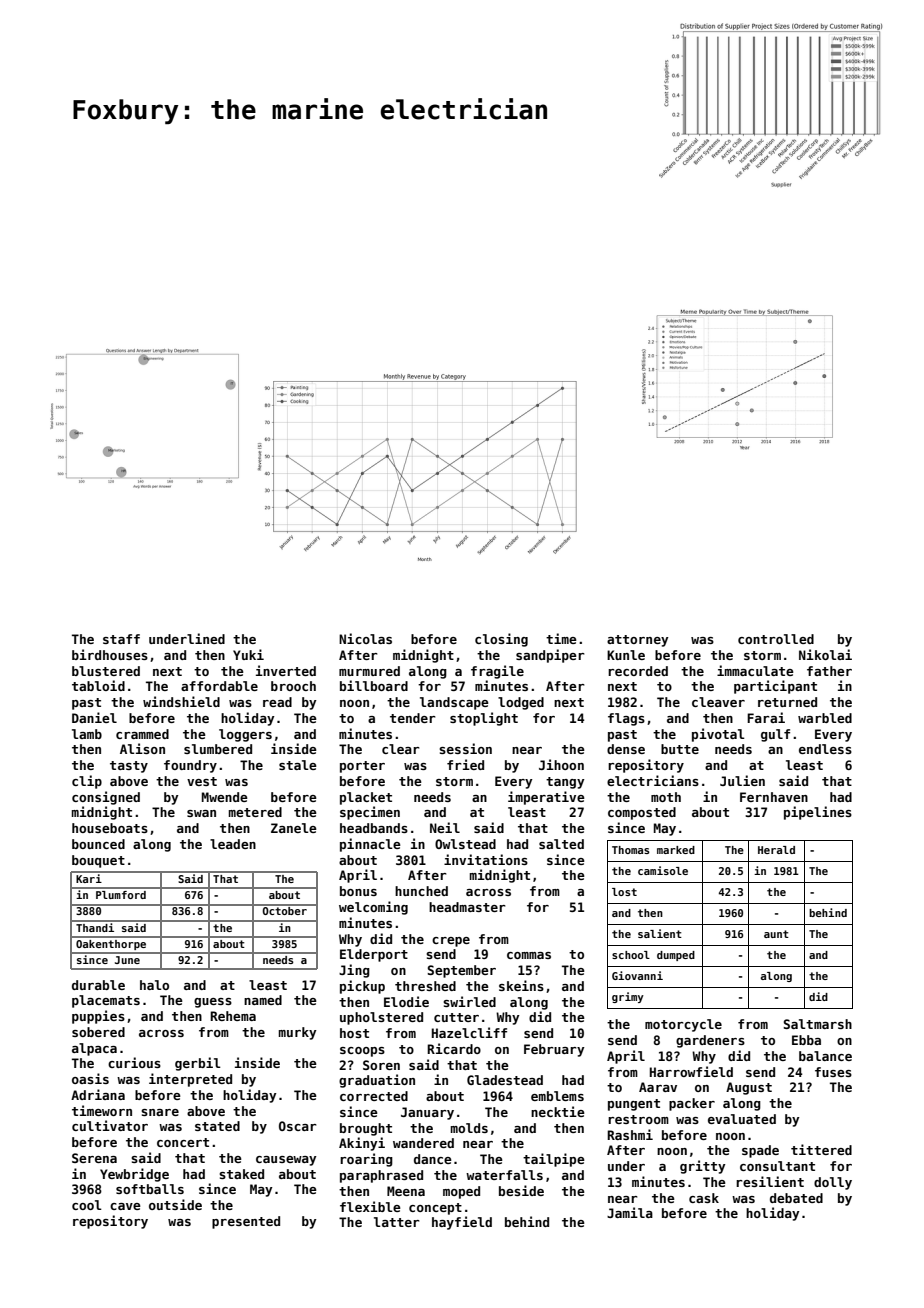  What do you see at coordinates (501, 640) in the screenshot?
I see `closing` at bounding box center [501, 640].
